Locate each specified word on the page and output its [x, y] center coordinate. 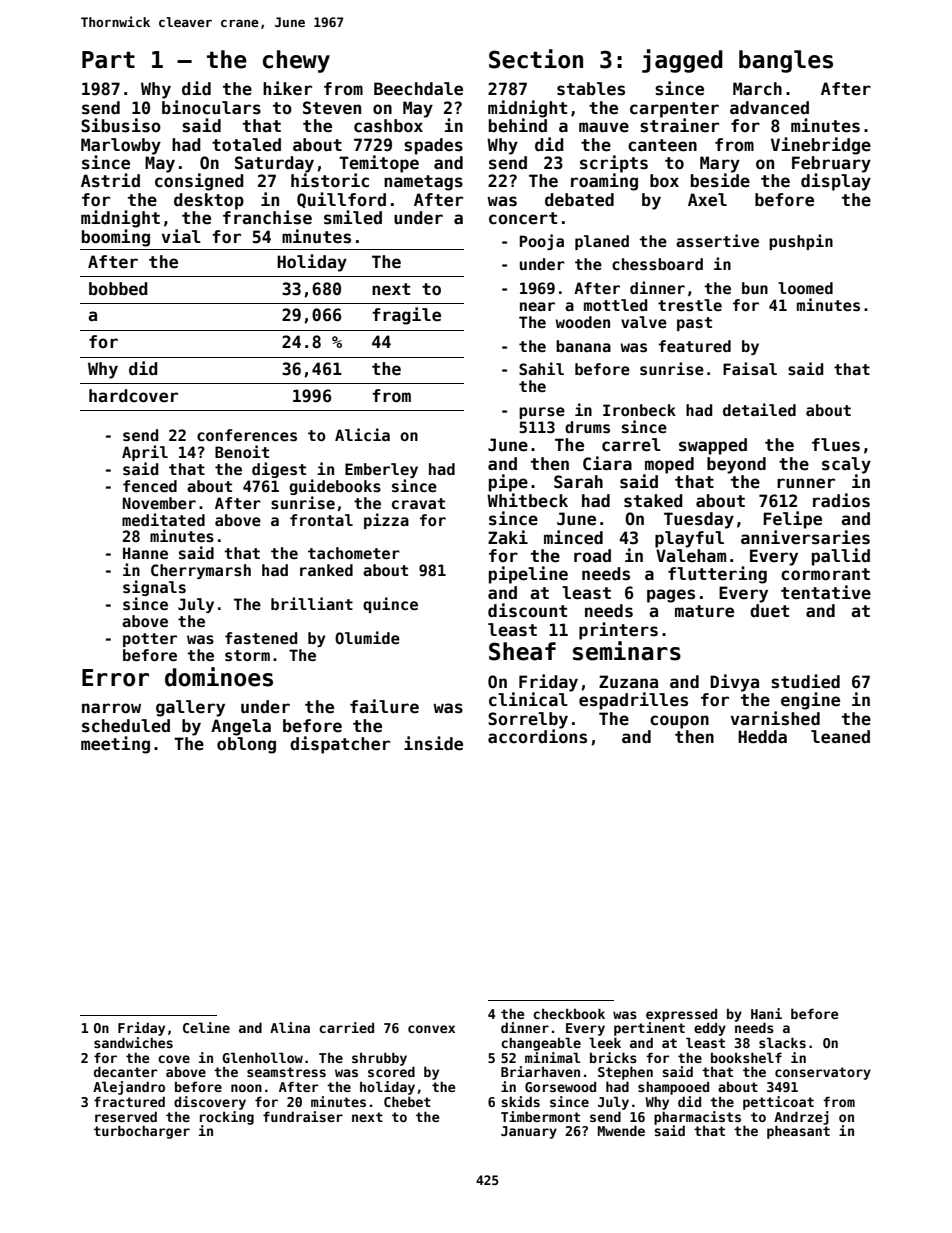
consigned [199, 182]
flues [836, 445]
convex [431, 1029]
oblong [246, 745]
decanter [126, 1071]
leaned [840, 737]
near [537, 306]
